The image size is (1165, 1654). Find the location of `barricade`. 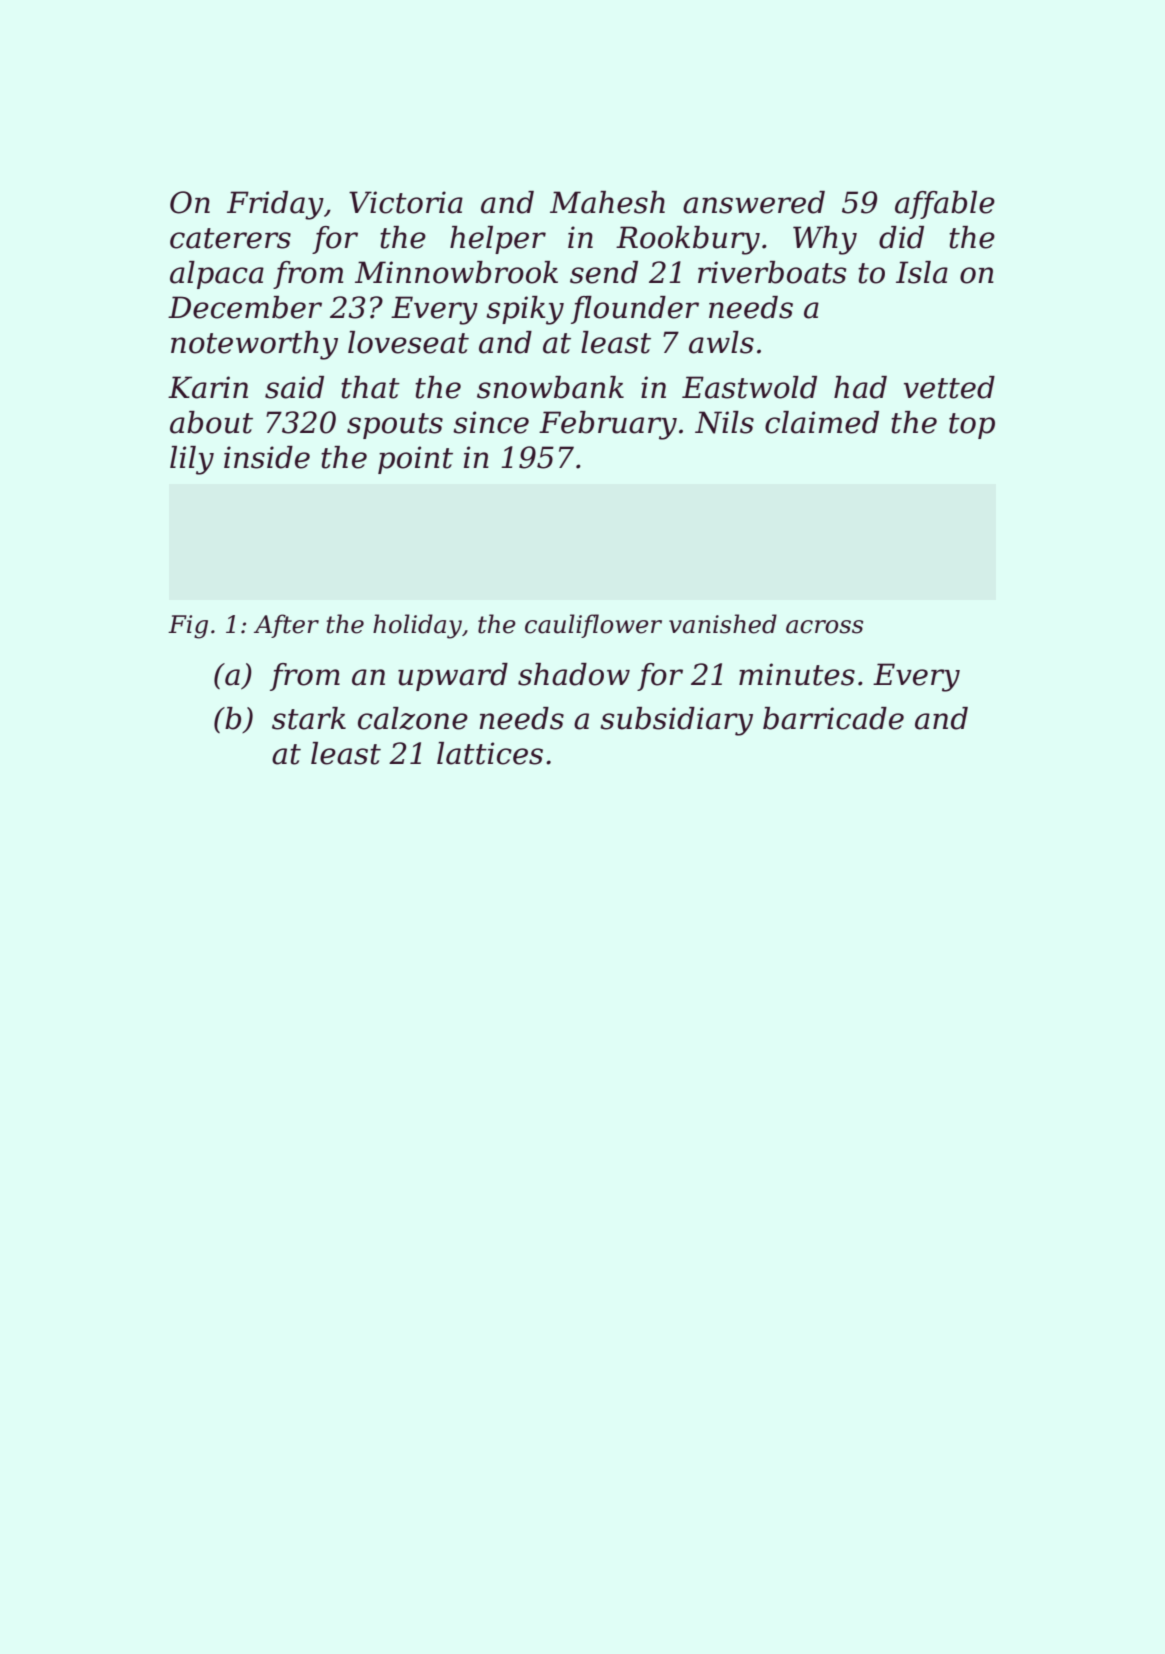

barricade is located at coordinates (833, 718).
